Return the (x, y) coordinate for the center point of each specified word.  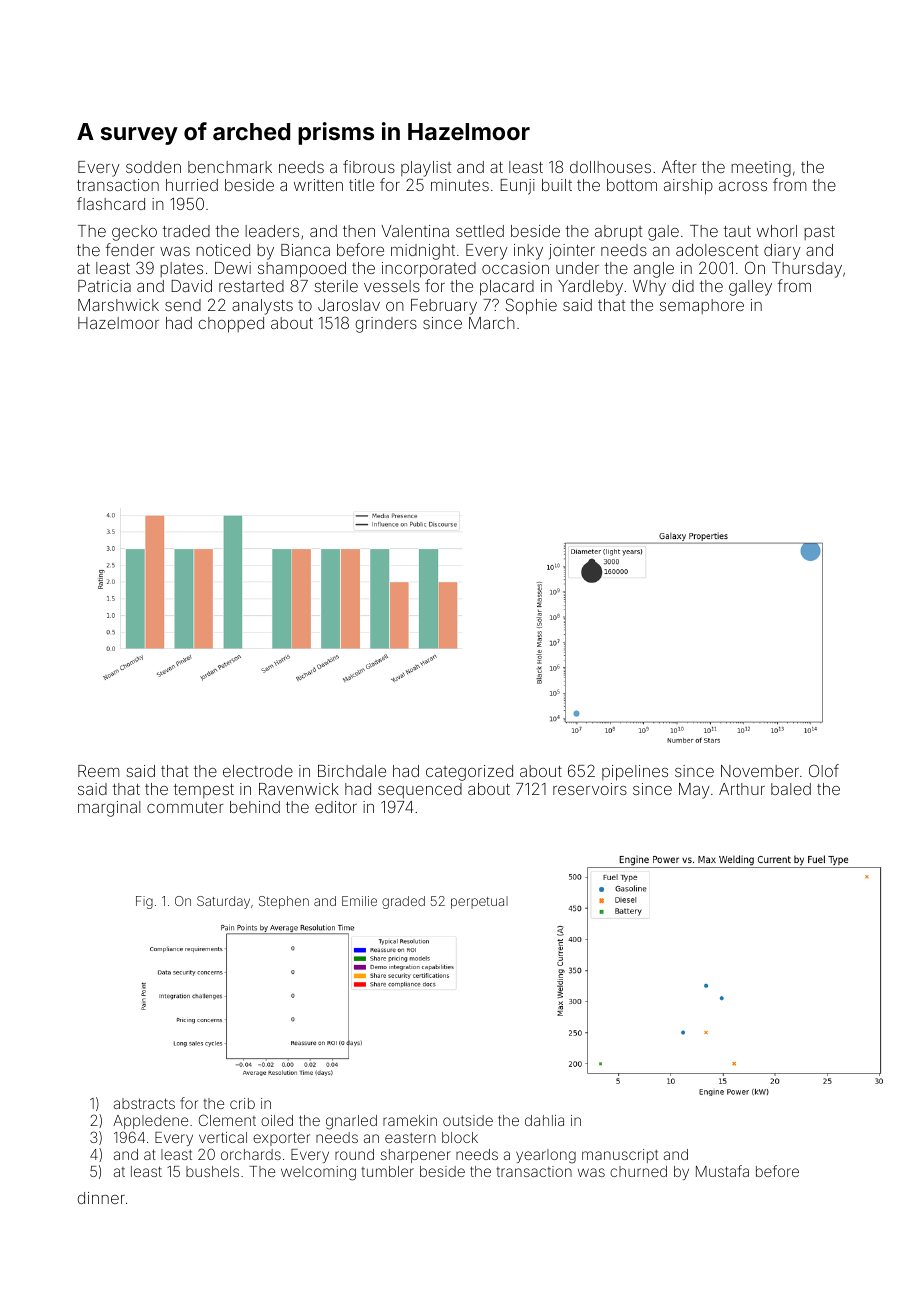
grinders (386, 325)
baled (791, 789)
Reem (99, 771)
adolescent (717, 250)
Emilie (359, 901)
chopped (231, 325)
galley (750, 288)
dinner (101, 1198)
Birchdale (352, 771)
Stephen (284, 902)
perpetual (479, 902)
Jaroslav (349, 305)
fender (130, 249)
